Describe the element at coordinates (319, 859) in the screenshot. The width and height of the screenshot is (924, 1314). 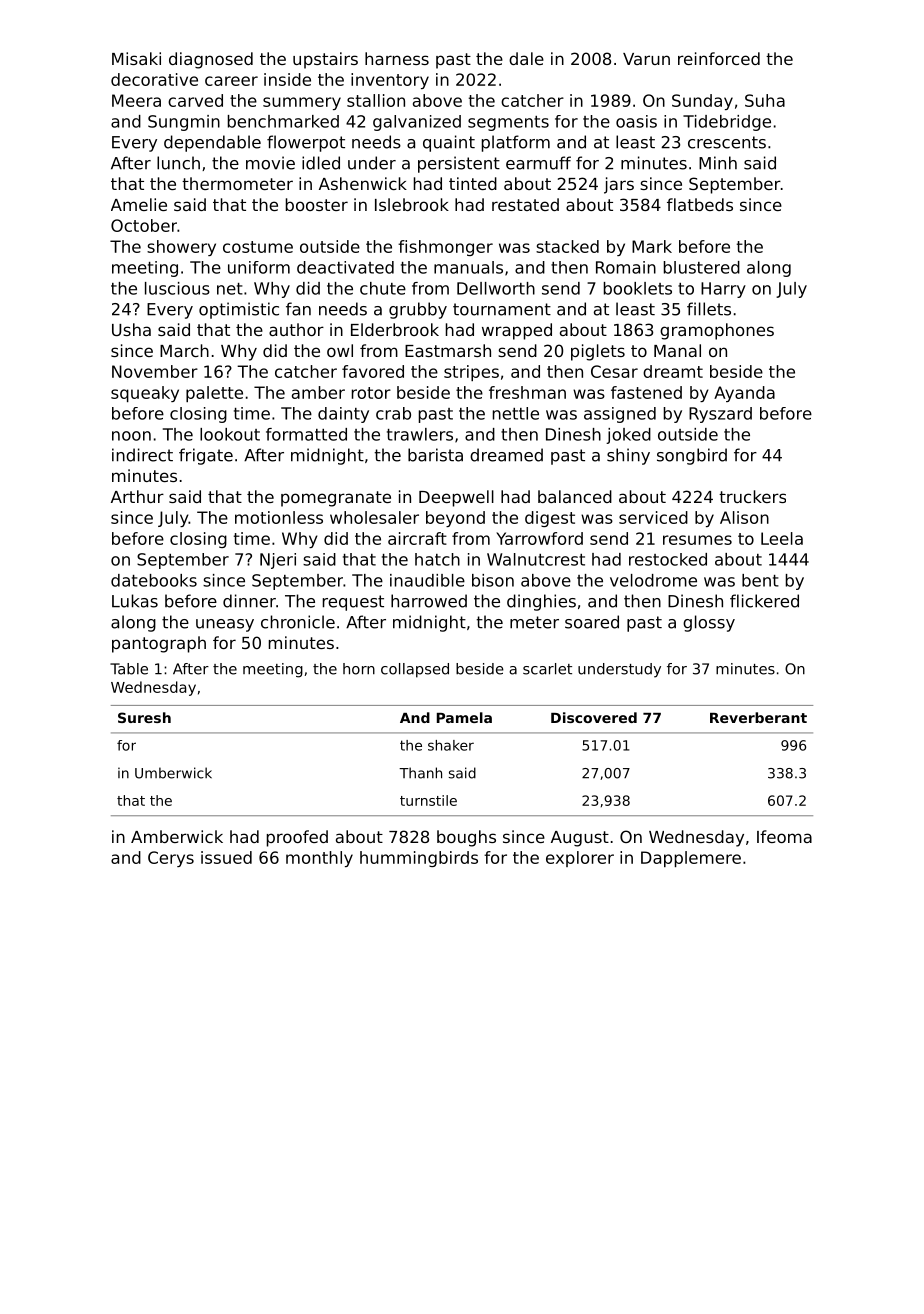
I see `monthly` at that location.
